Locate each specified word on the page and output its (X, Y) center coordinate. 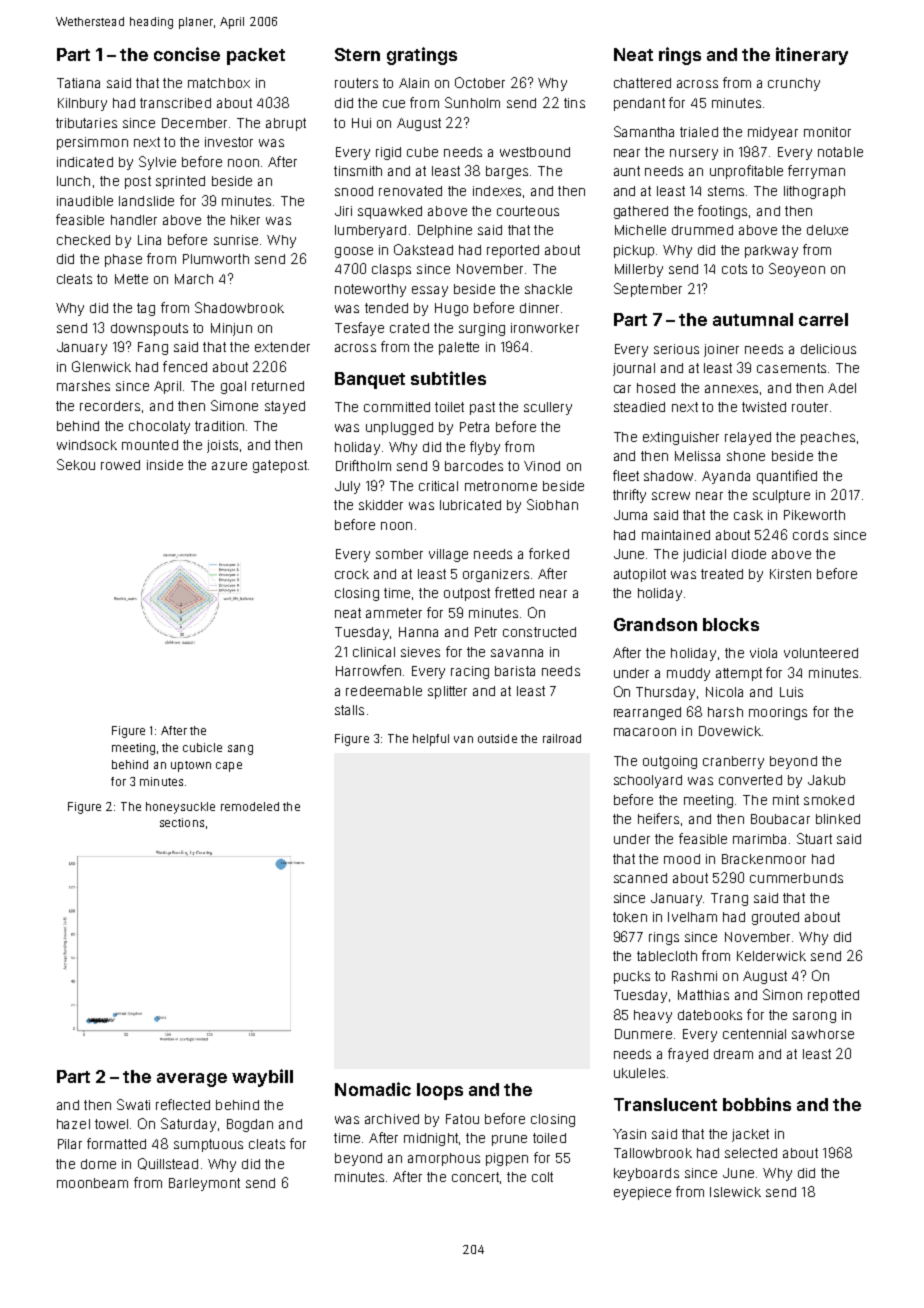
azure (229, 466)
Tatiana (78, 83)
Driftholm (363, 465)
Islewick (735, 1192)
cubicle (202, 747)
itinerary (812, 56)
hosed (656, 388)
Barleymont (204, 1184)
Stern (357, 54)
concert (475, 1177)
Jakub (826, 780)
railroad (562, 738)
